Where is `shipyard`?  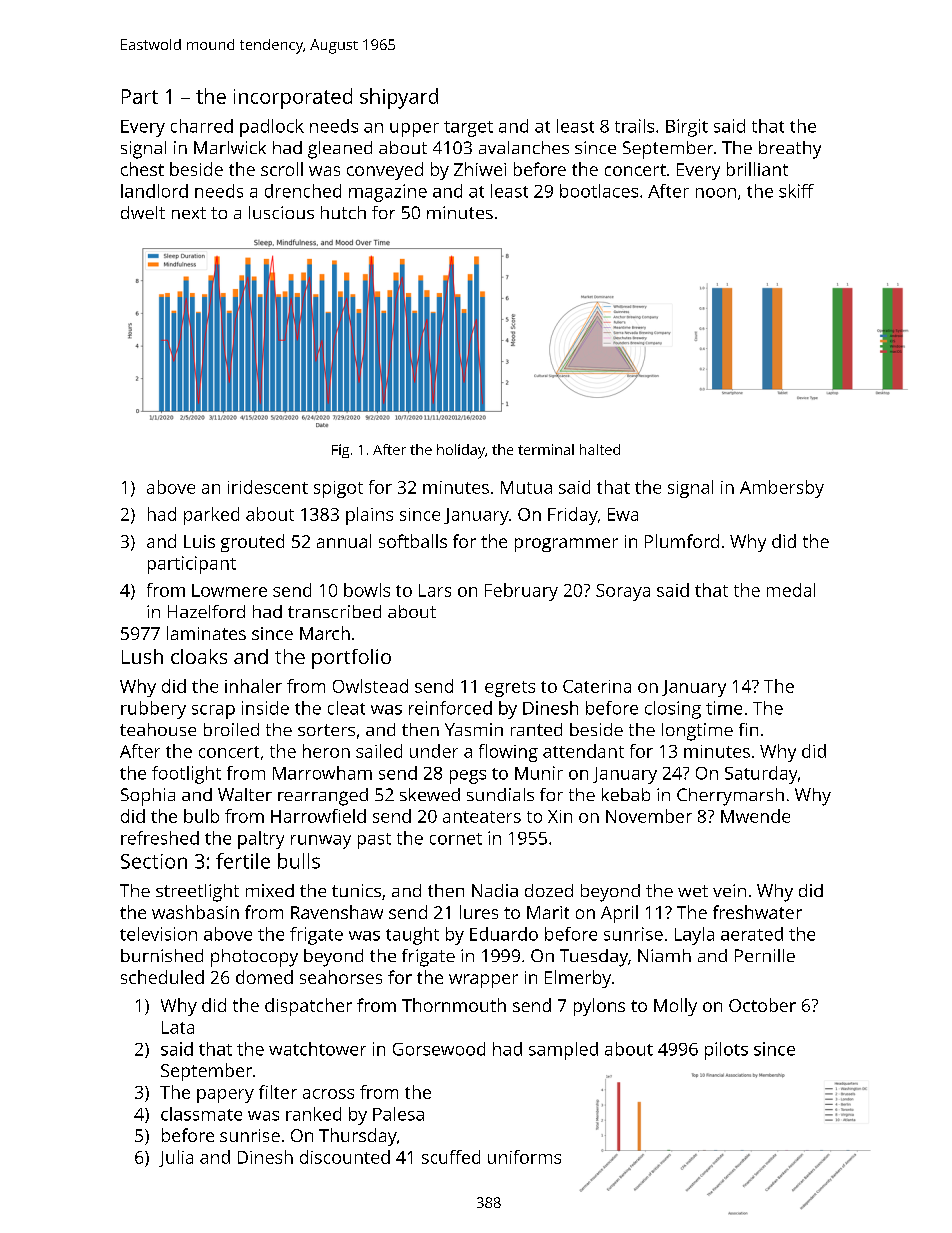
shipyard is located at coordinates (399, 98).
